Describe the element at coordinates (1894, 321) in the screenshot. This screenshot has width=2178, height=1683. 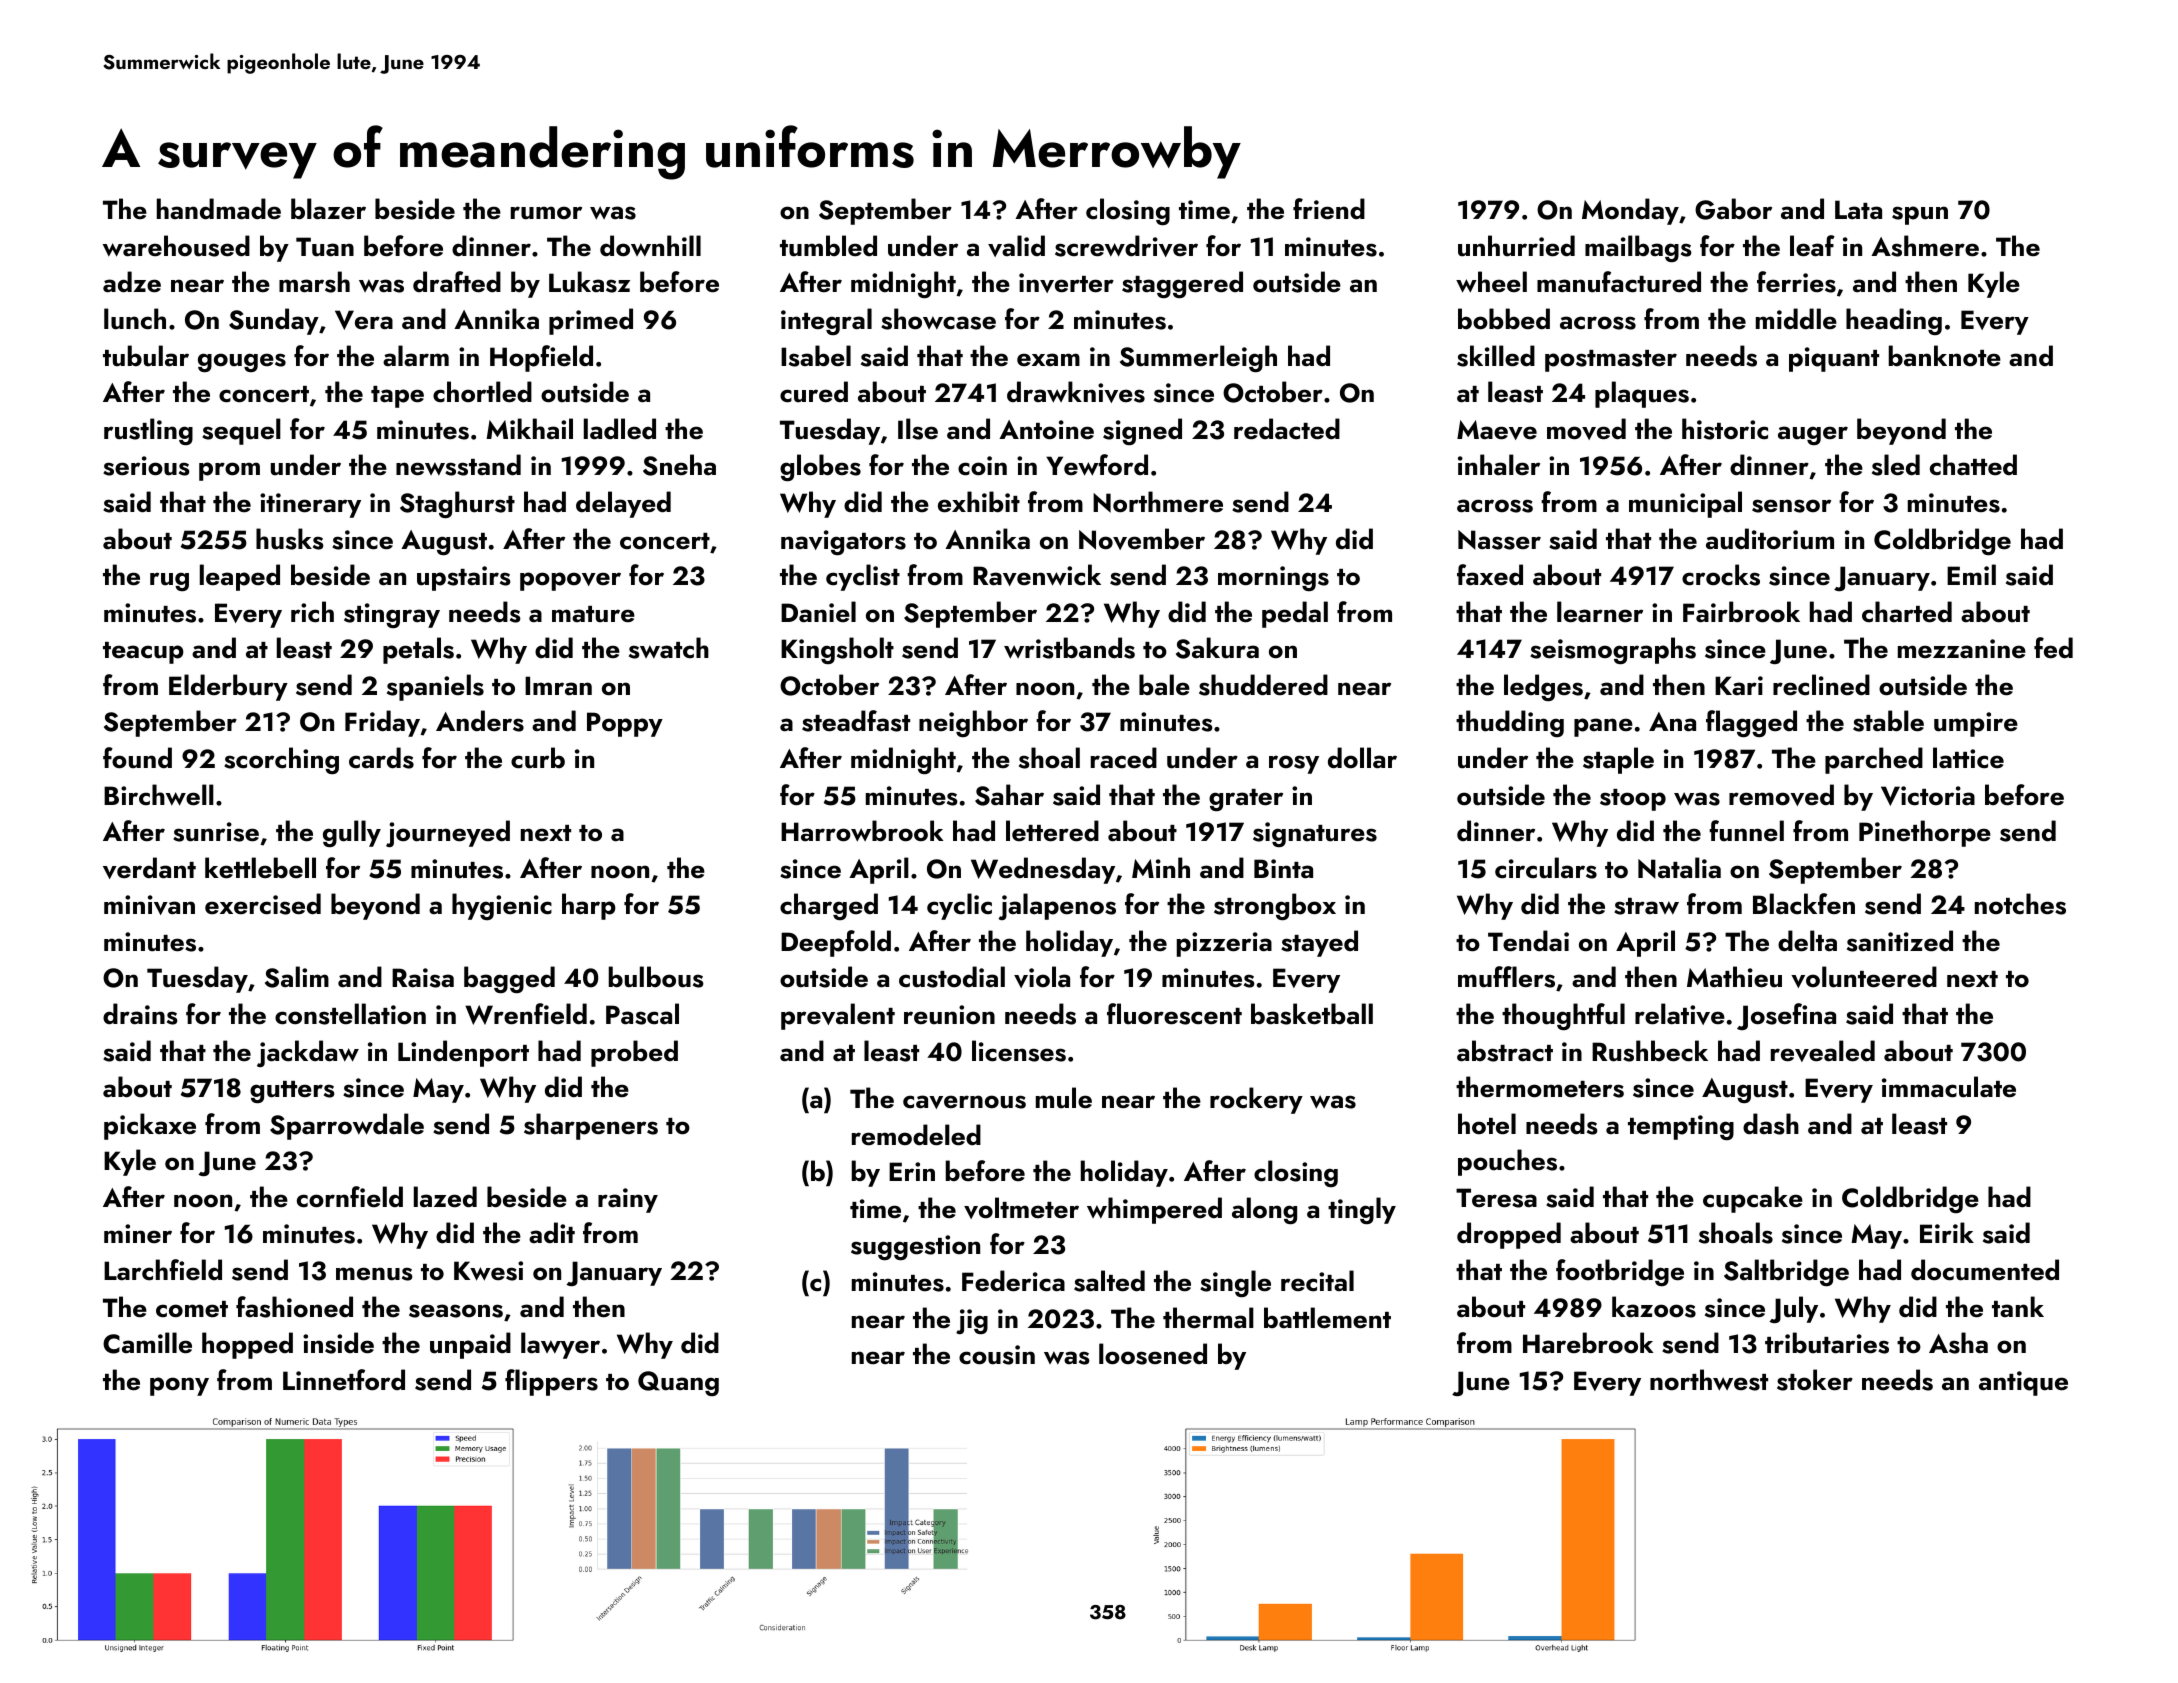
I see `heading` at that location.
